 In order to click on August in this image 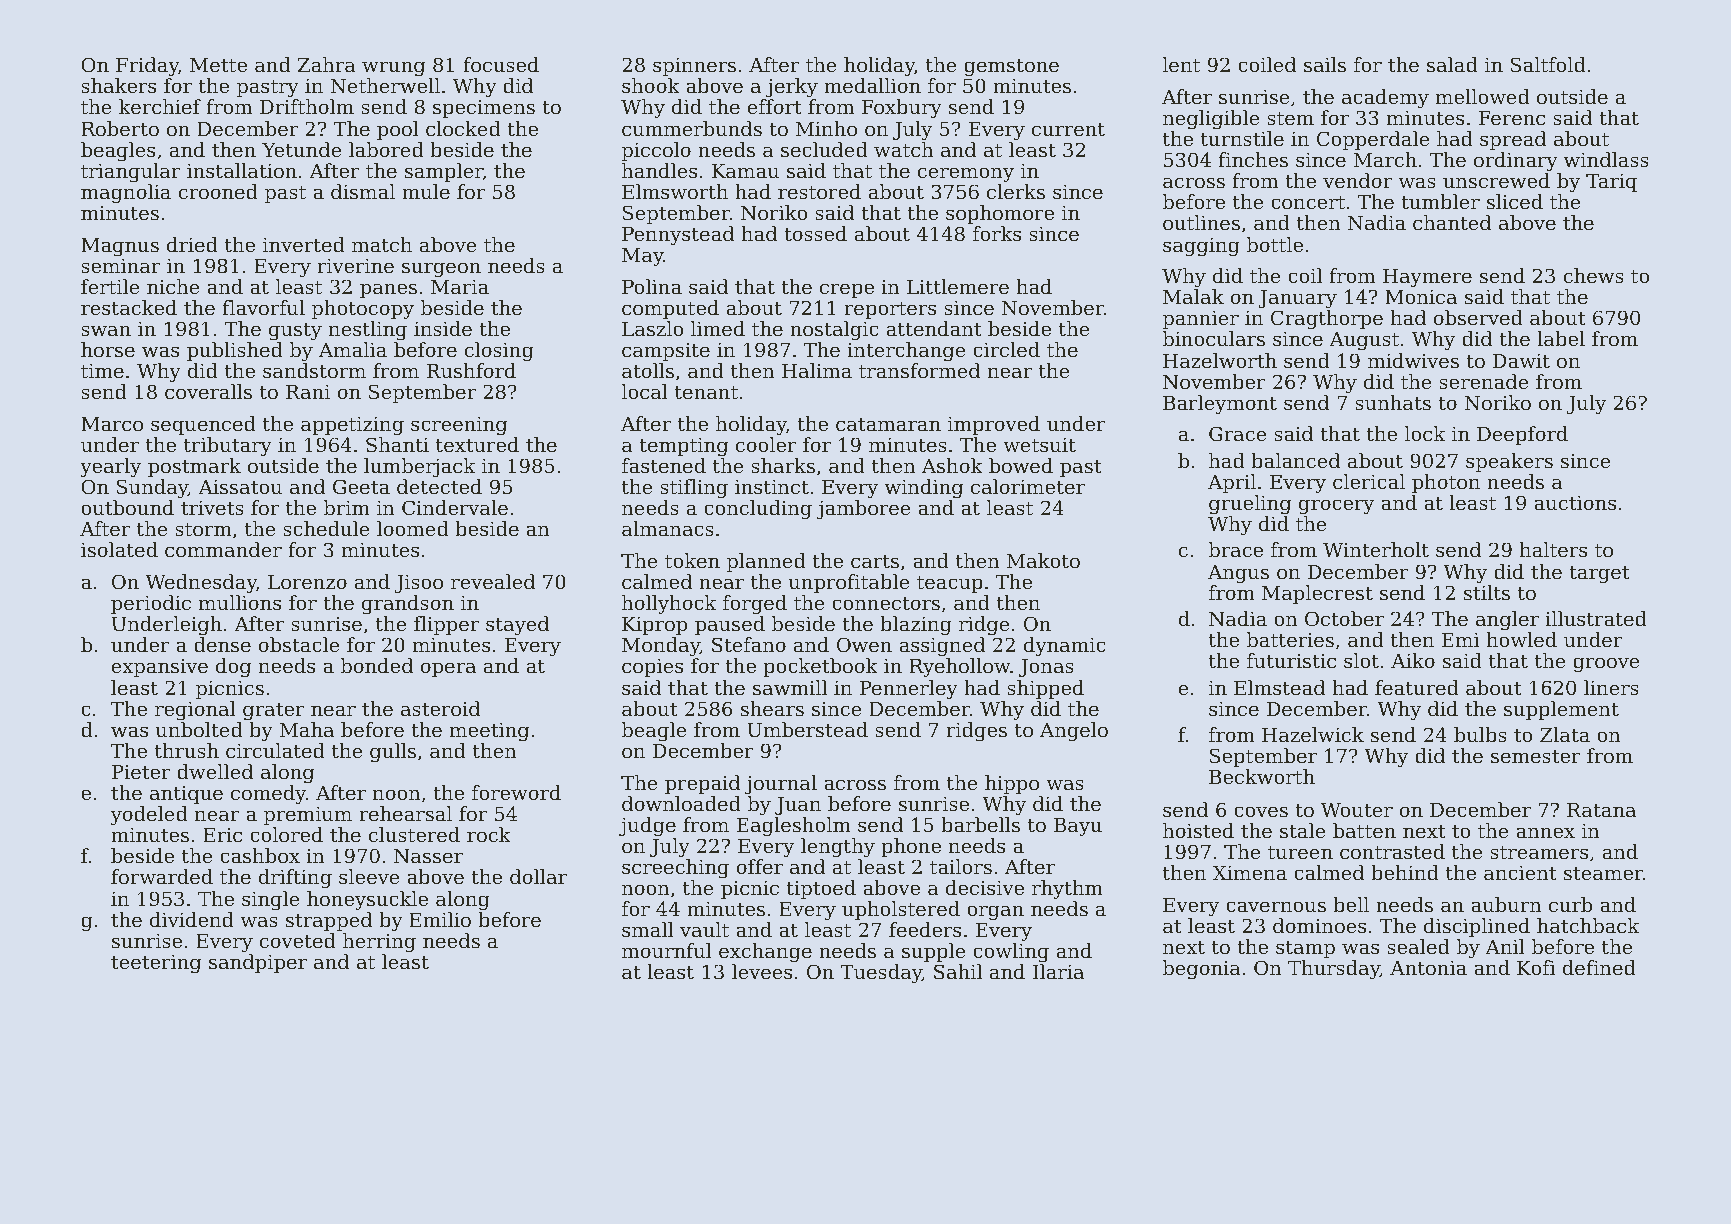, I will do `click(1364, 341)`.
